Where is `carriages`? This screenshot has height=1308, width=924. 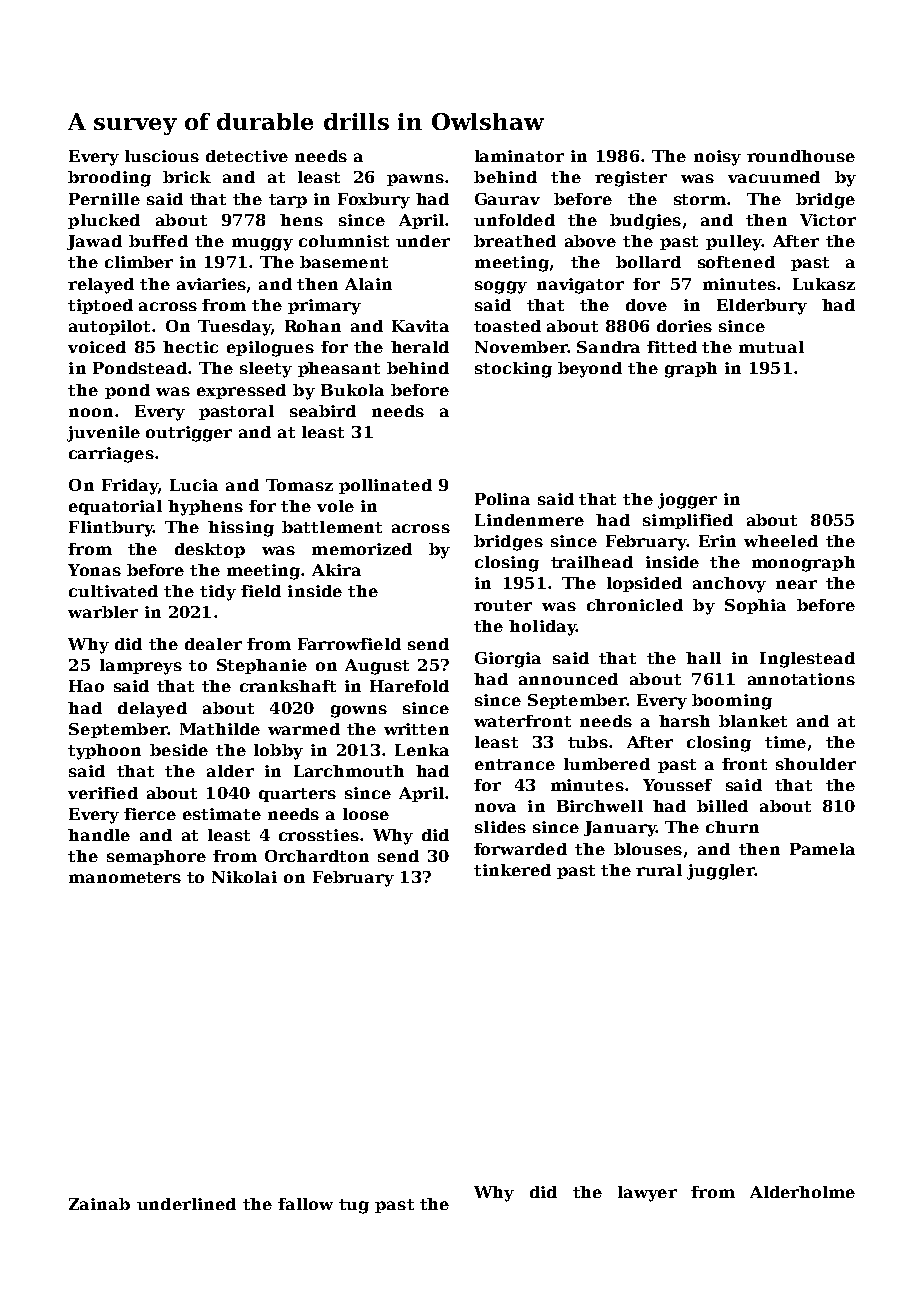 carriages is located at coordinates (111, 455).
